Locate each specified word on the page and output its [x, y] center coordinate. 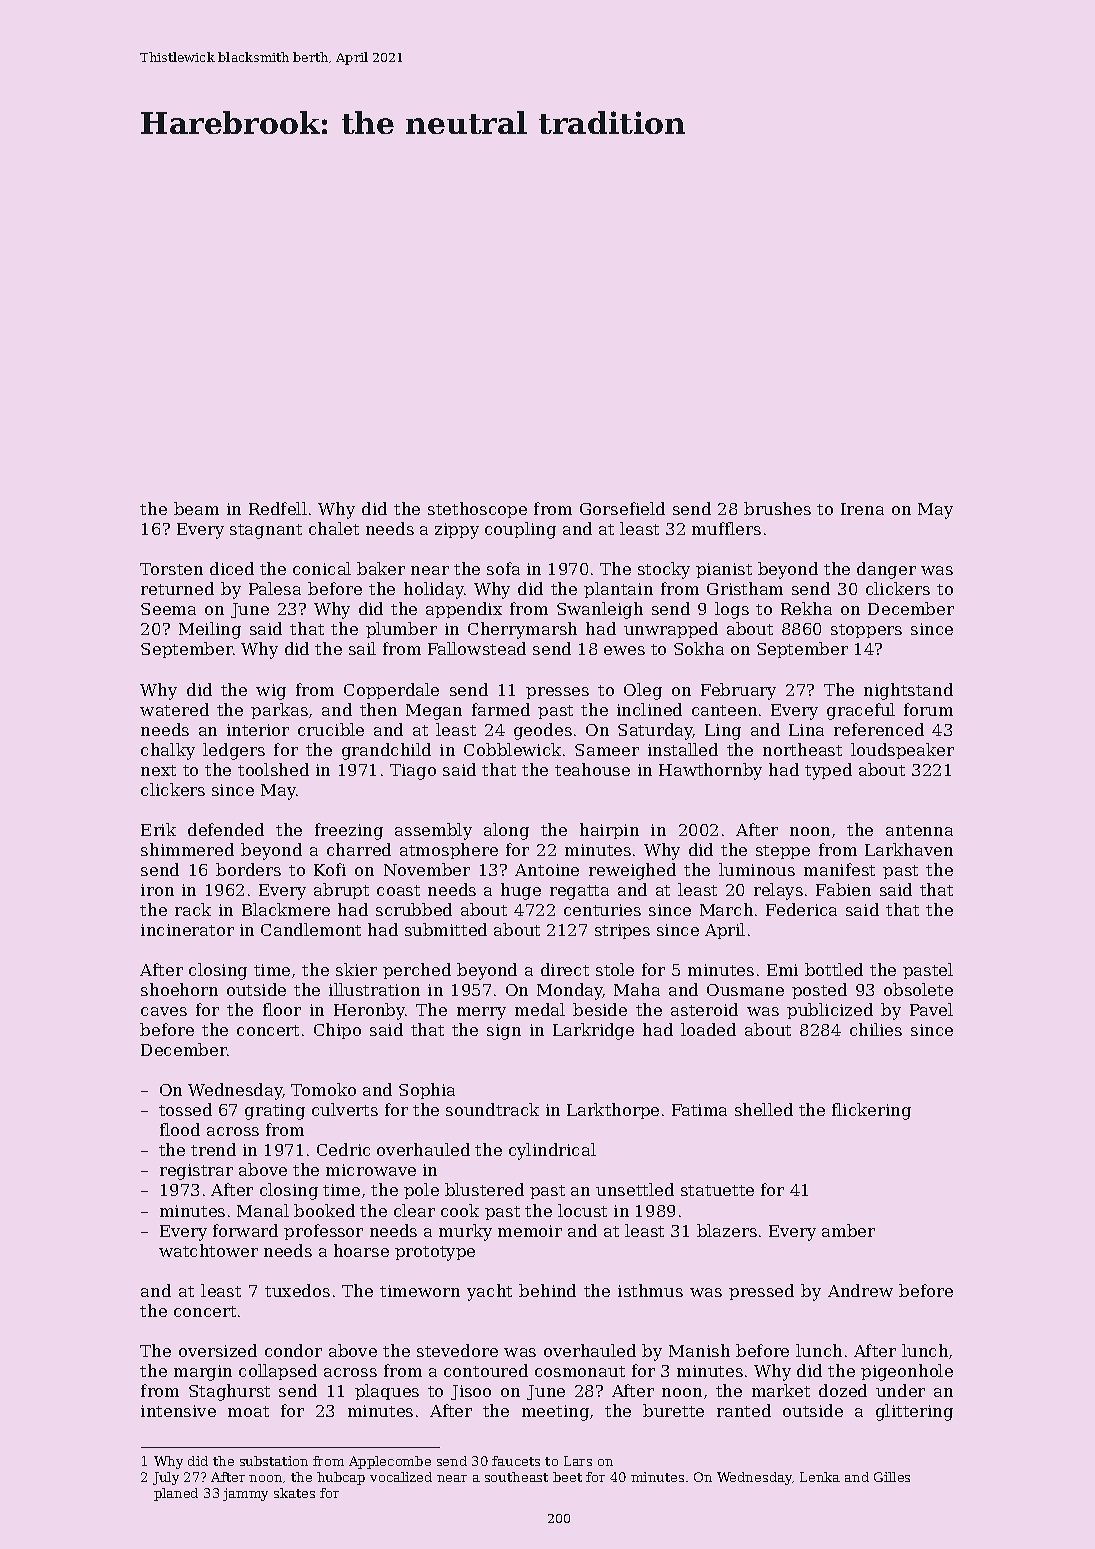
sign [504, 1032]
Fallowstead [477, 648]
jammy [245, 1494]
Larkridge [593, 1031]
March [726, 909]
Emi [782, 970]
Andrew [860, 1290]
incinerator [187, 930]
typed [828, 771]
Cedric [343, 1149]
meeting [555, 1413]
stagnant [266, 531]
